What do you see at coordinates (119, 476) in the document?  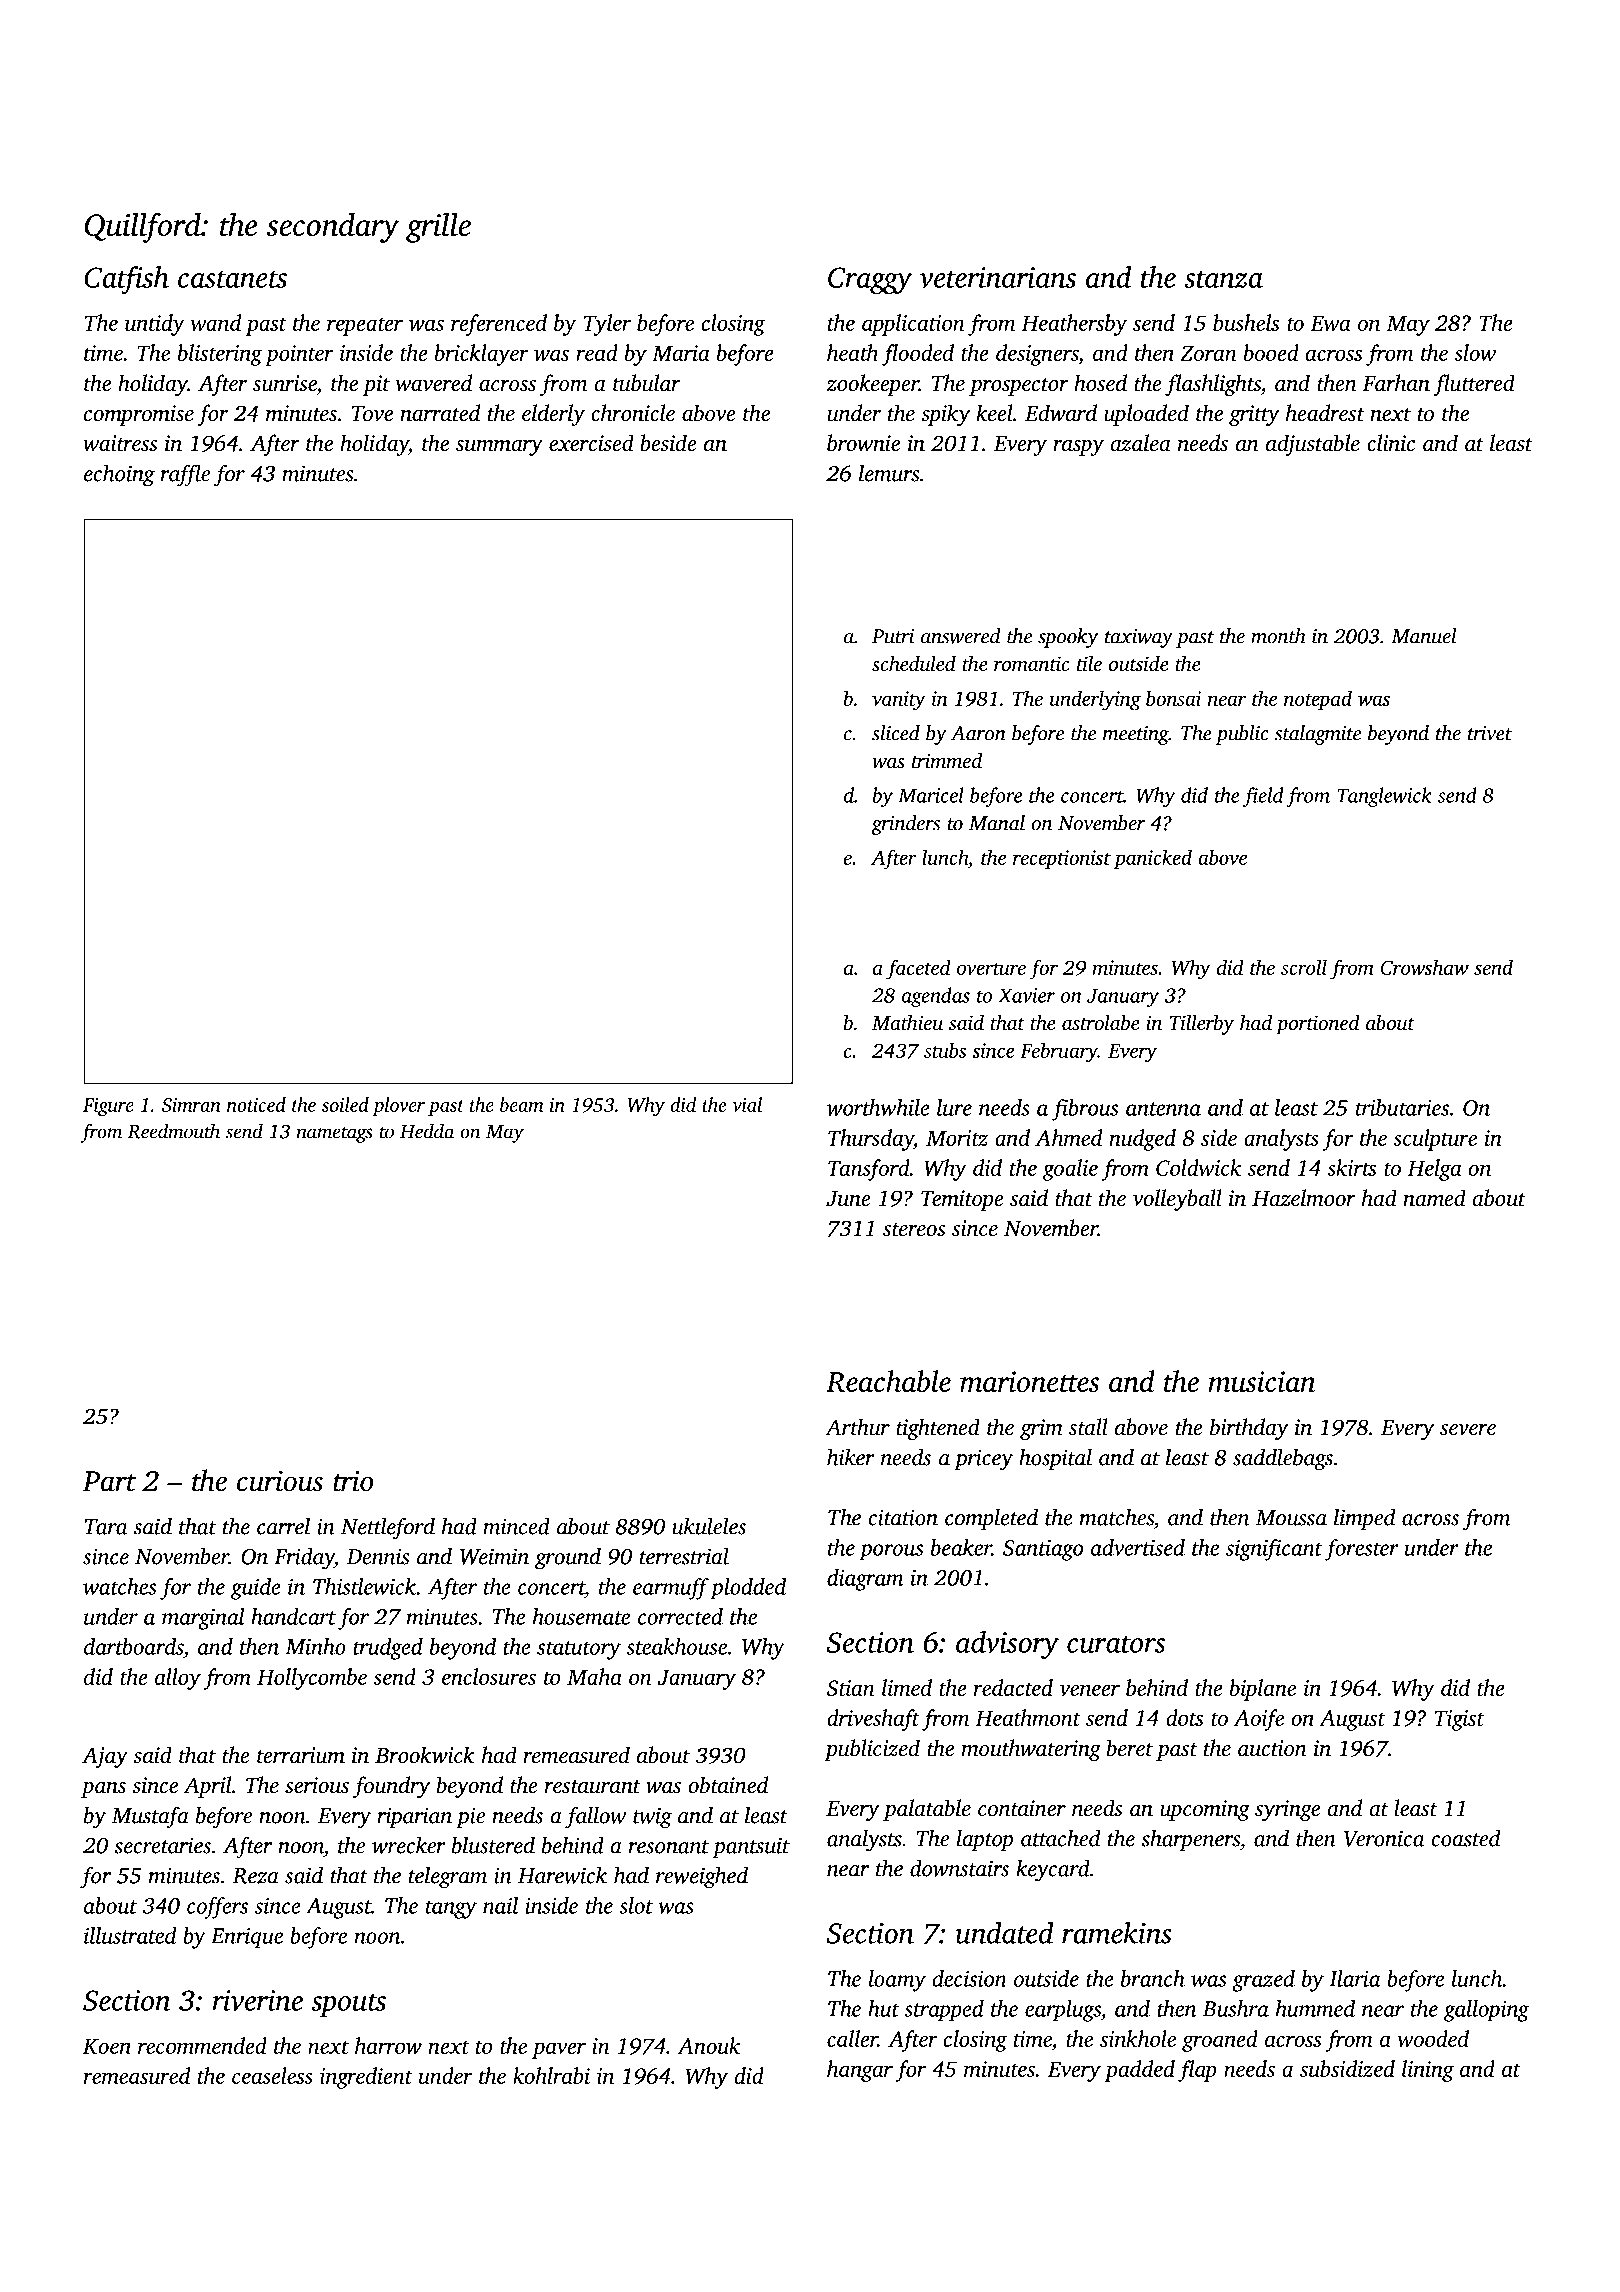 I see `echoing` at bounding box center [119, 476].
